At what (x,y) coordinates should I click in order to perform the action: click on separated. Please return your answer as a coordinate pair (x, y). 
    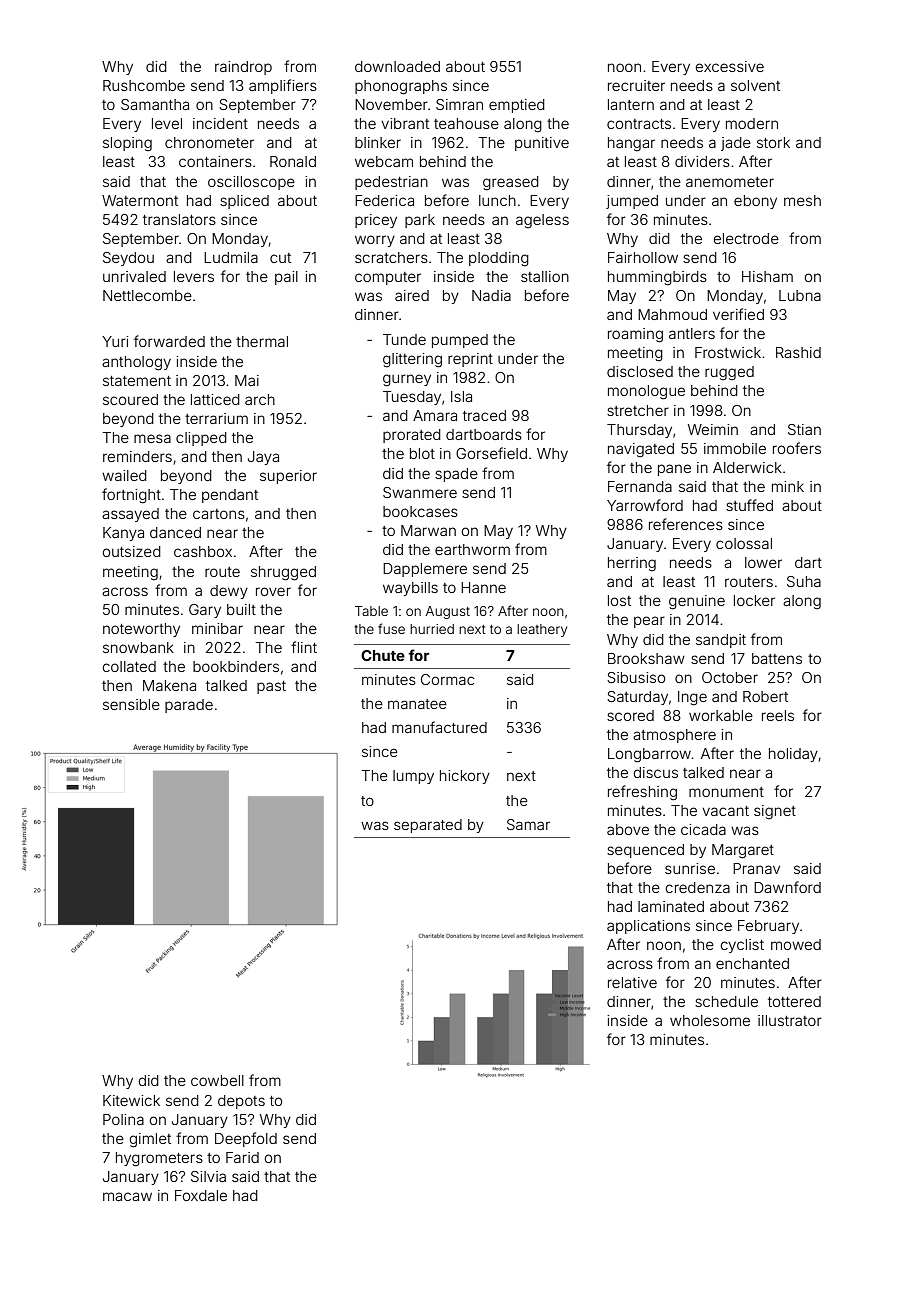
    Looking at the image, I should click on (428, 826).
